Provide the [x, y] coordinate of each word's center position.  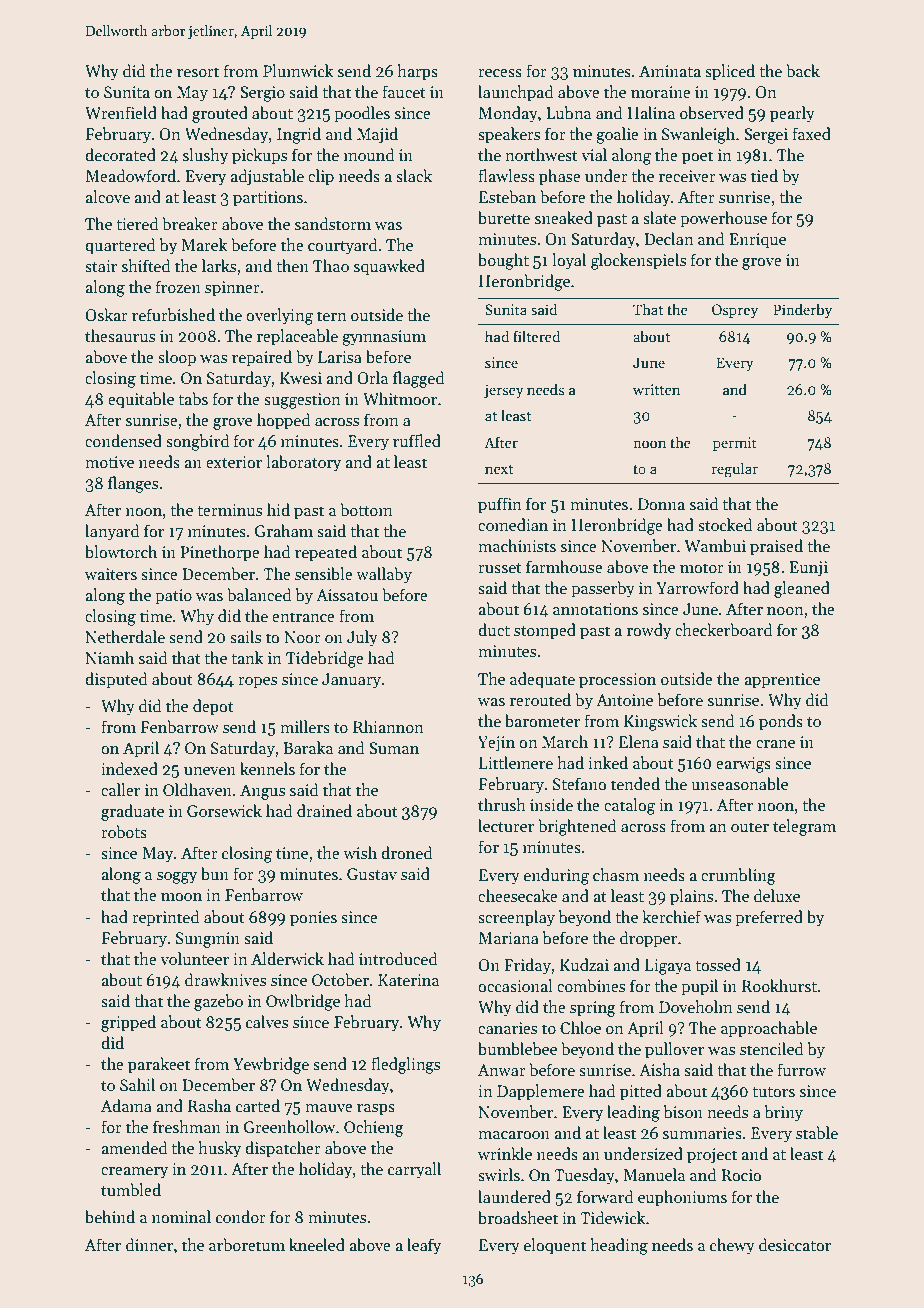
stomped [545, 631]
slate [659, 218]
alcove [107, 196]
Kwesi [301, 378]
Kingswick [660, 722]
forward [605, 1196]
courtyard [343, 246]
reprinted [166, 918]
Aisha [659, 1069]
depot [213, 707]
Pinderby [802, 310]
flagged [419, 379]
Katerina [408, 980]
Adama [126, 1105]
